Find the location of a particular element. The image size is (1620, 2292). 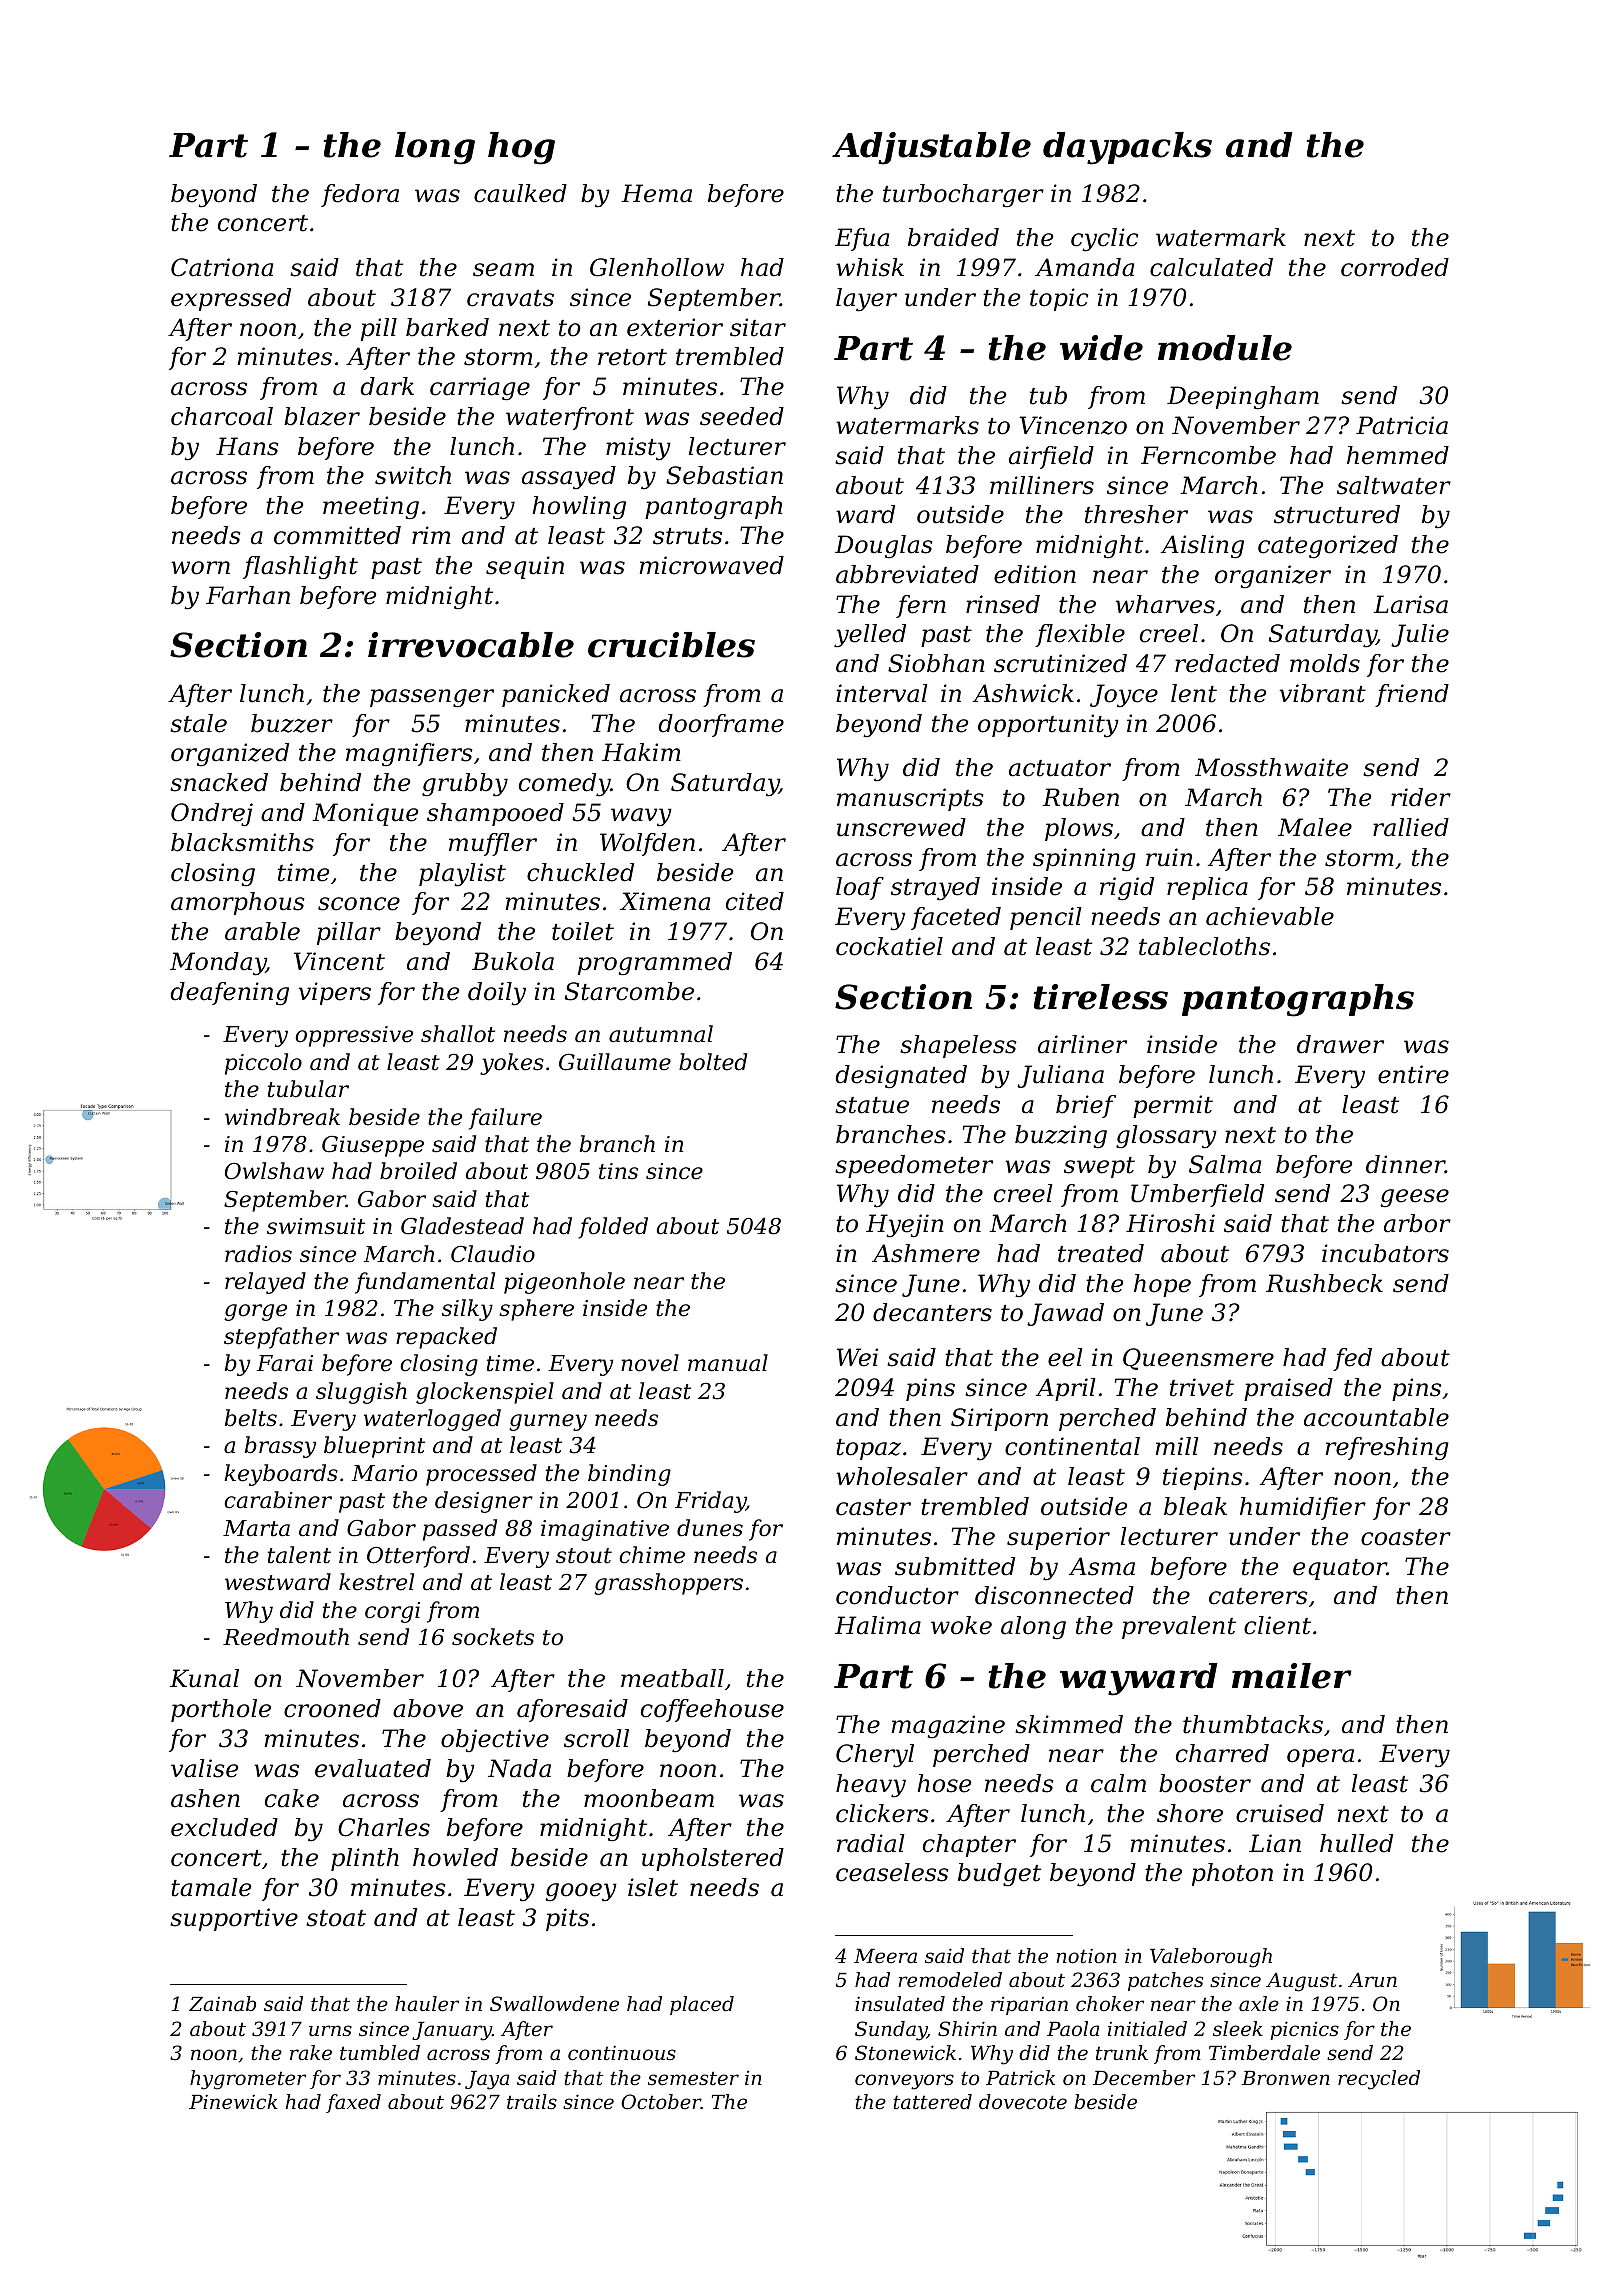

above is located at coordinates (428, 1708).
